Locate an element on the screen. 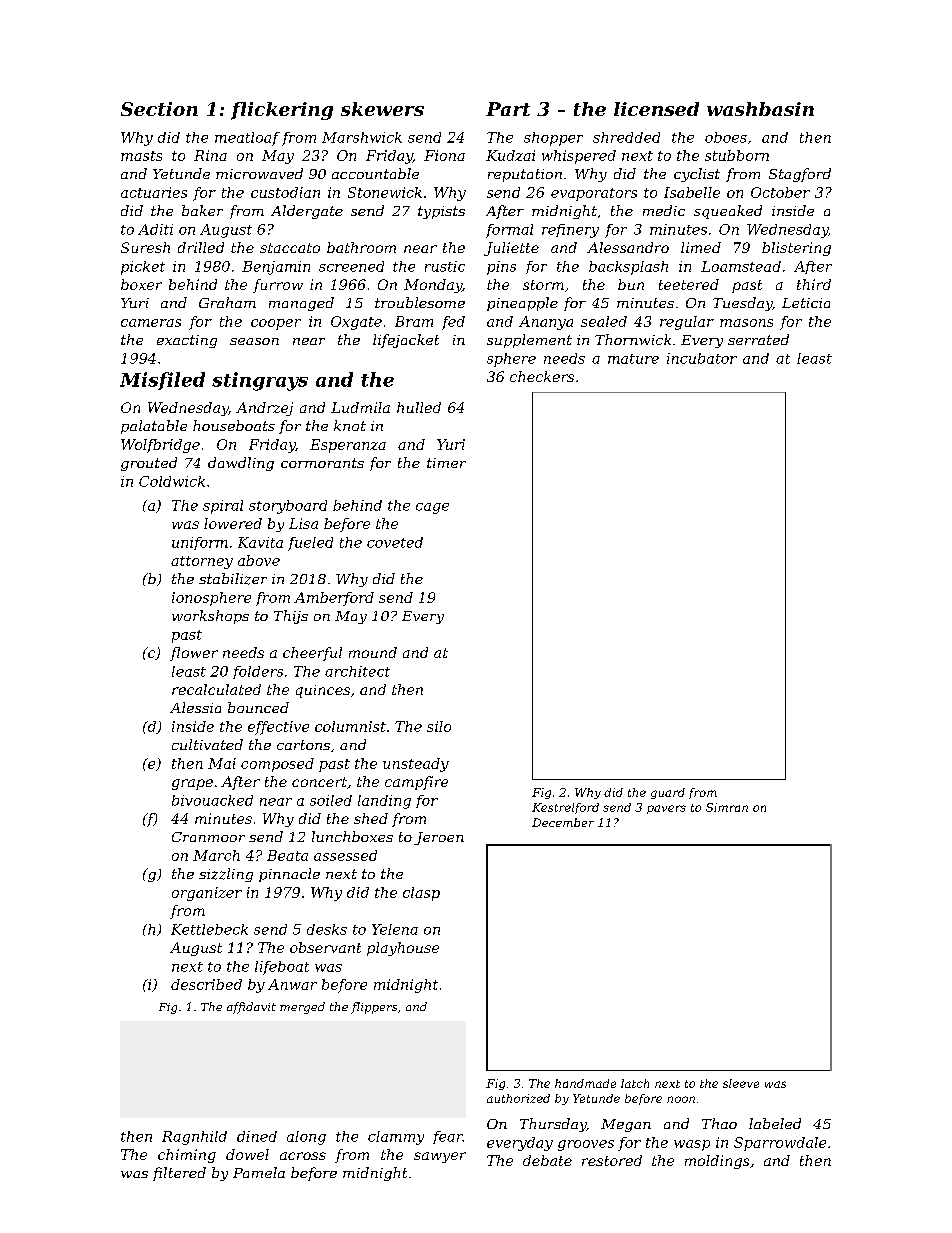 Image resolution: width=952 pixels, height=1233 pixels. handmade is located at coordinates (585, 1083).
